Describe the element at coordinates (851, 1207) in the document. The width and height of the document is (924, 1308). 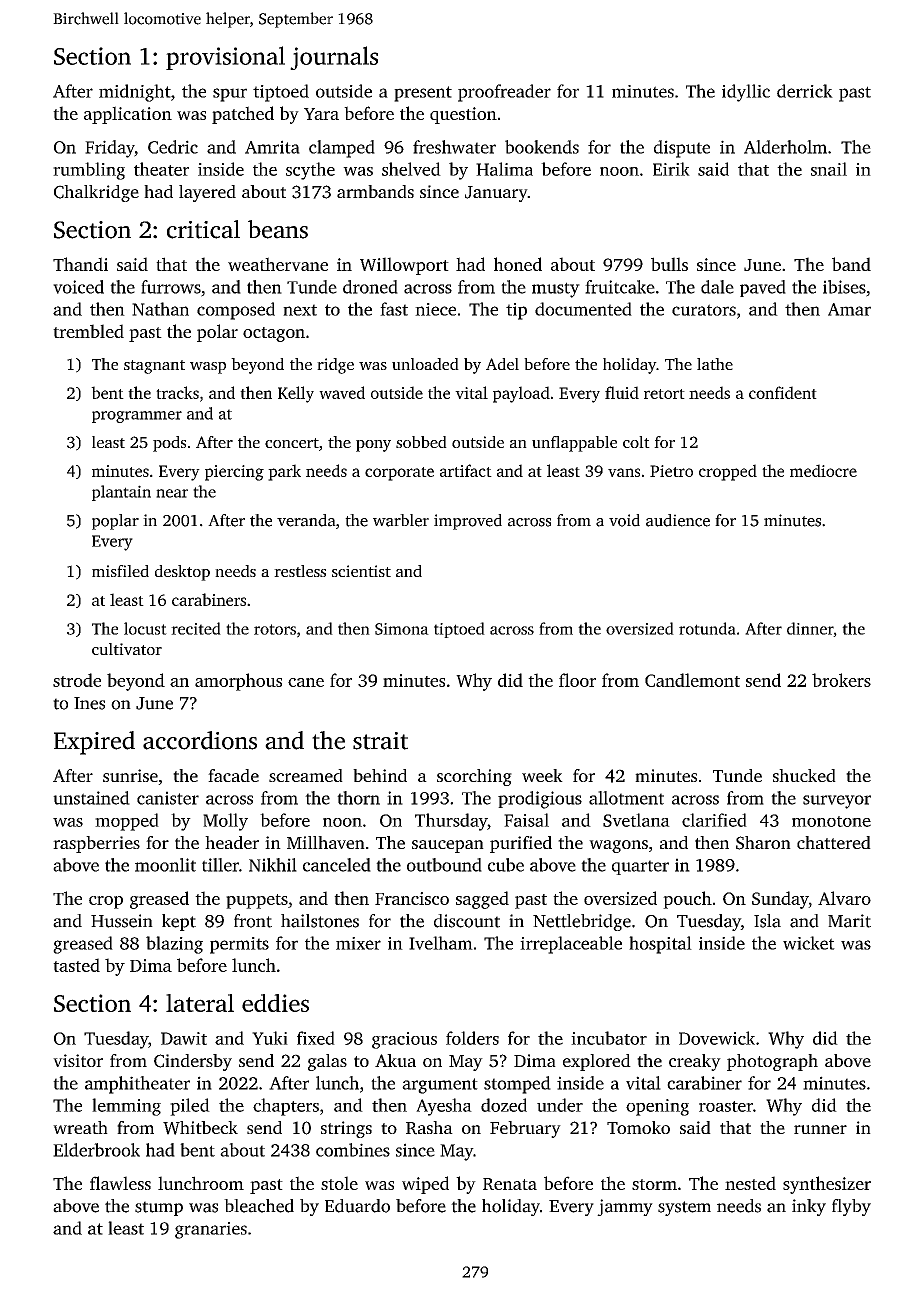
I see `flyby` at that location.
